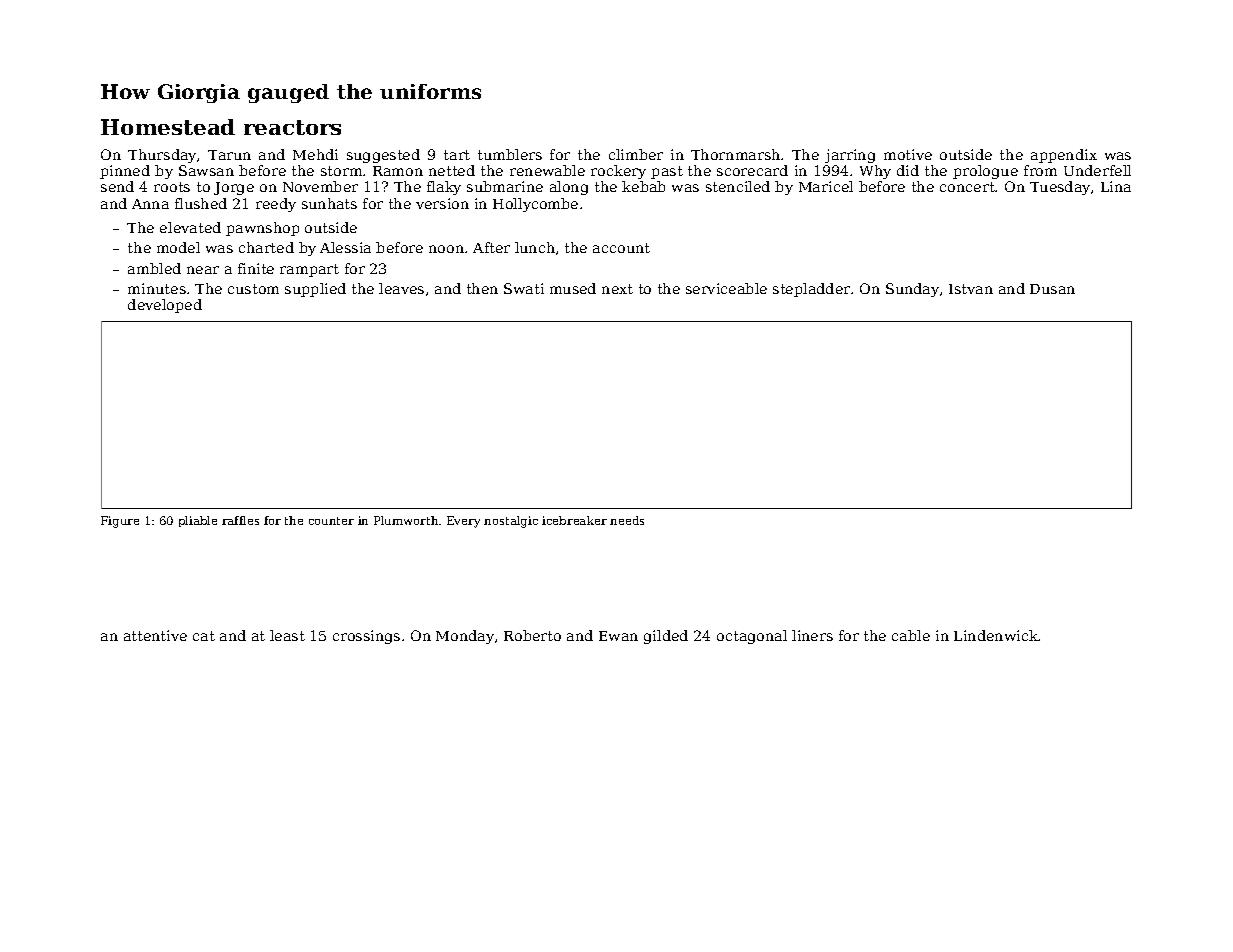  Describe the element at coordinates (406, 520) in the document. I see `Plumworth` at that location.
